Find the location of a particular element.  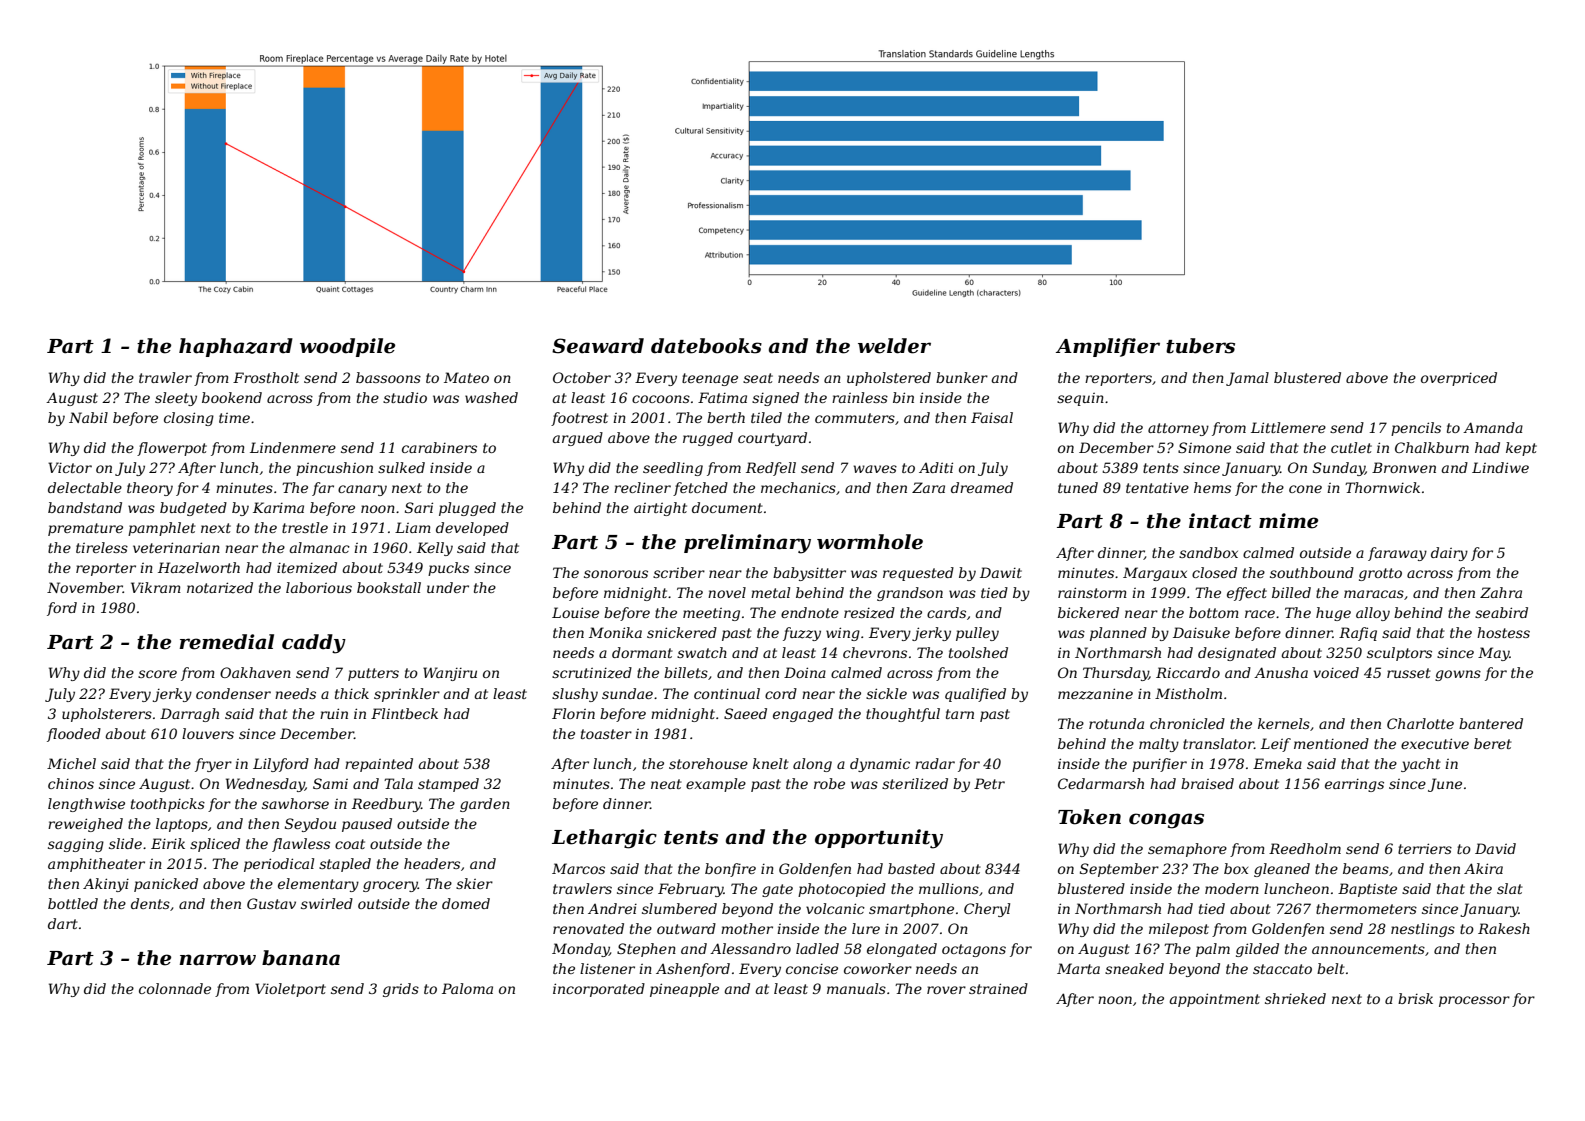

haphazard is located at coordinates (236, 347).
